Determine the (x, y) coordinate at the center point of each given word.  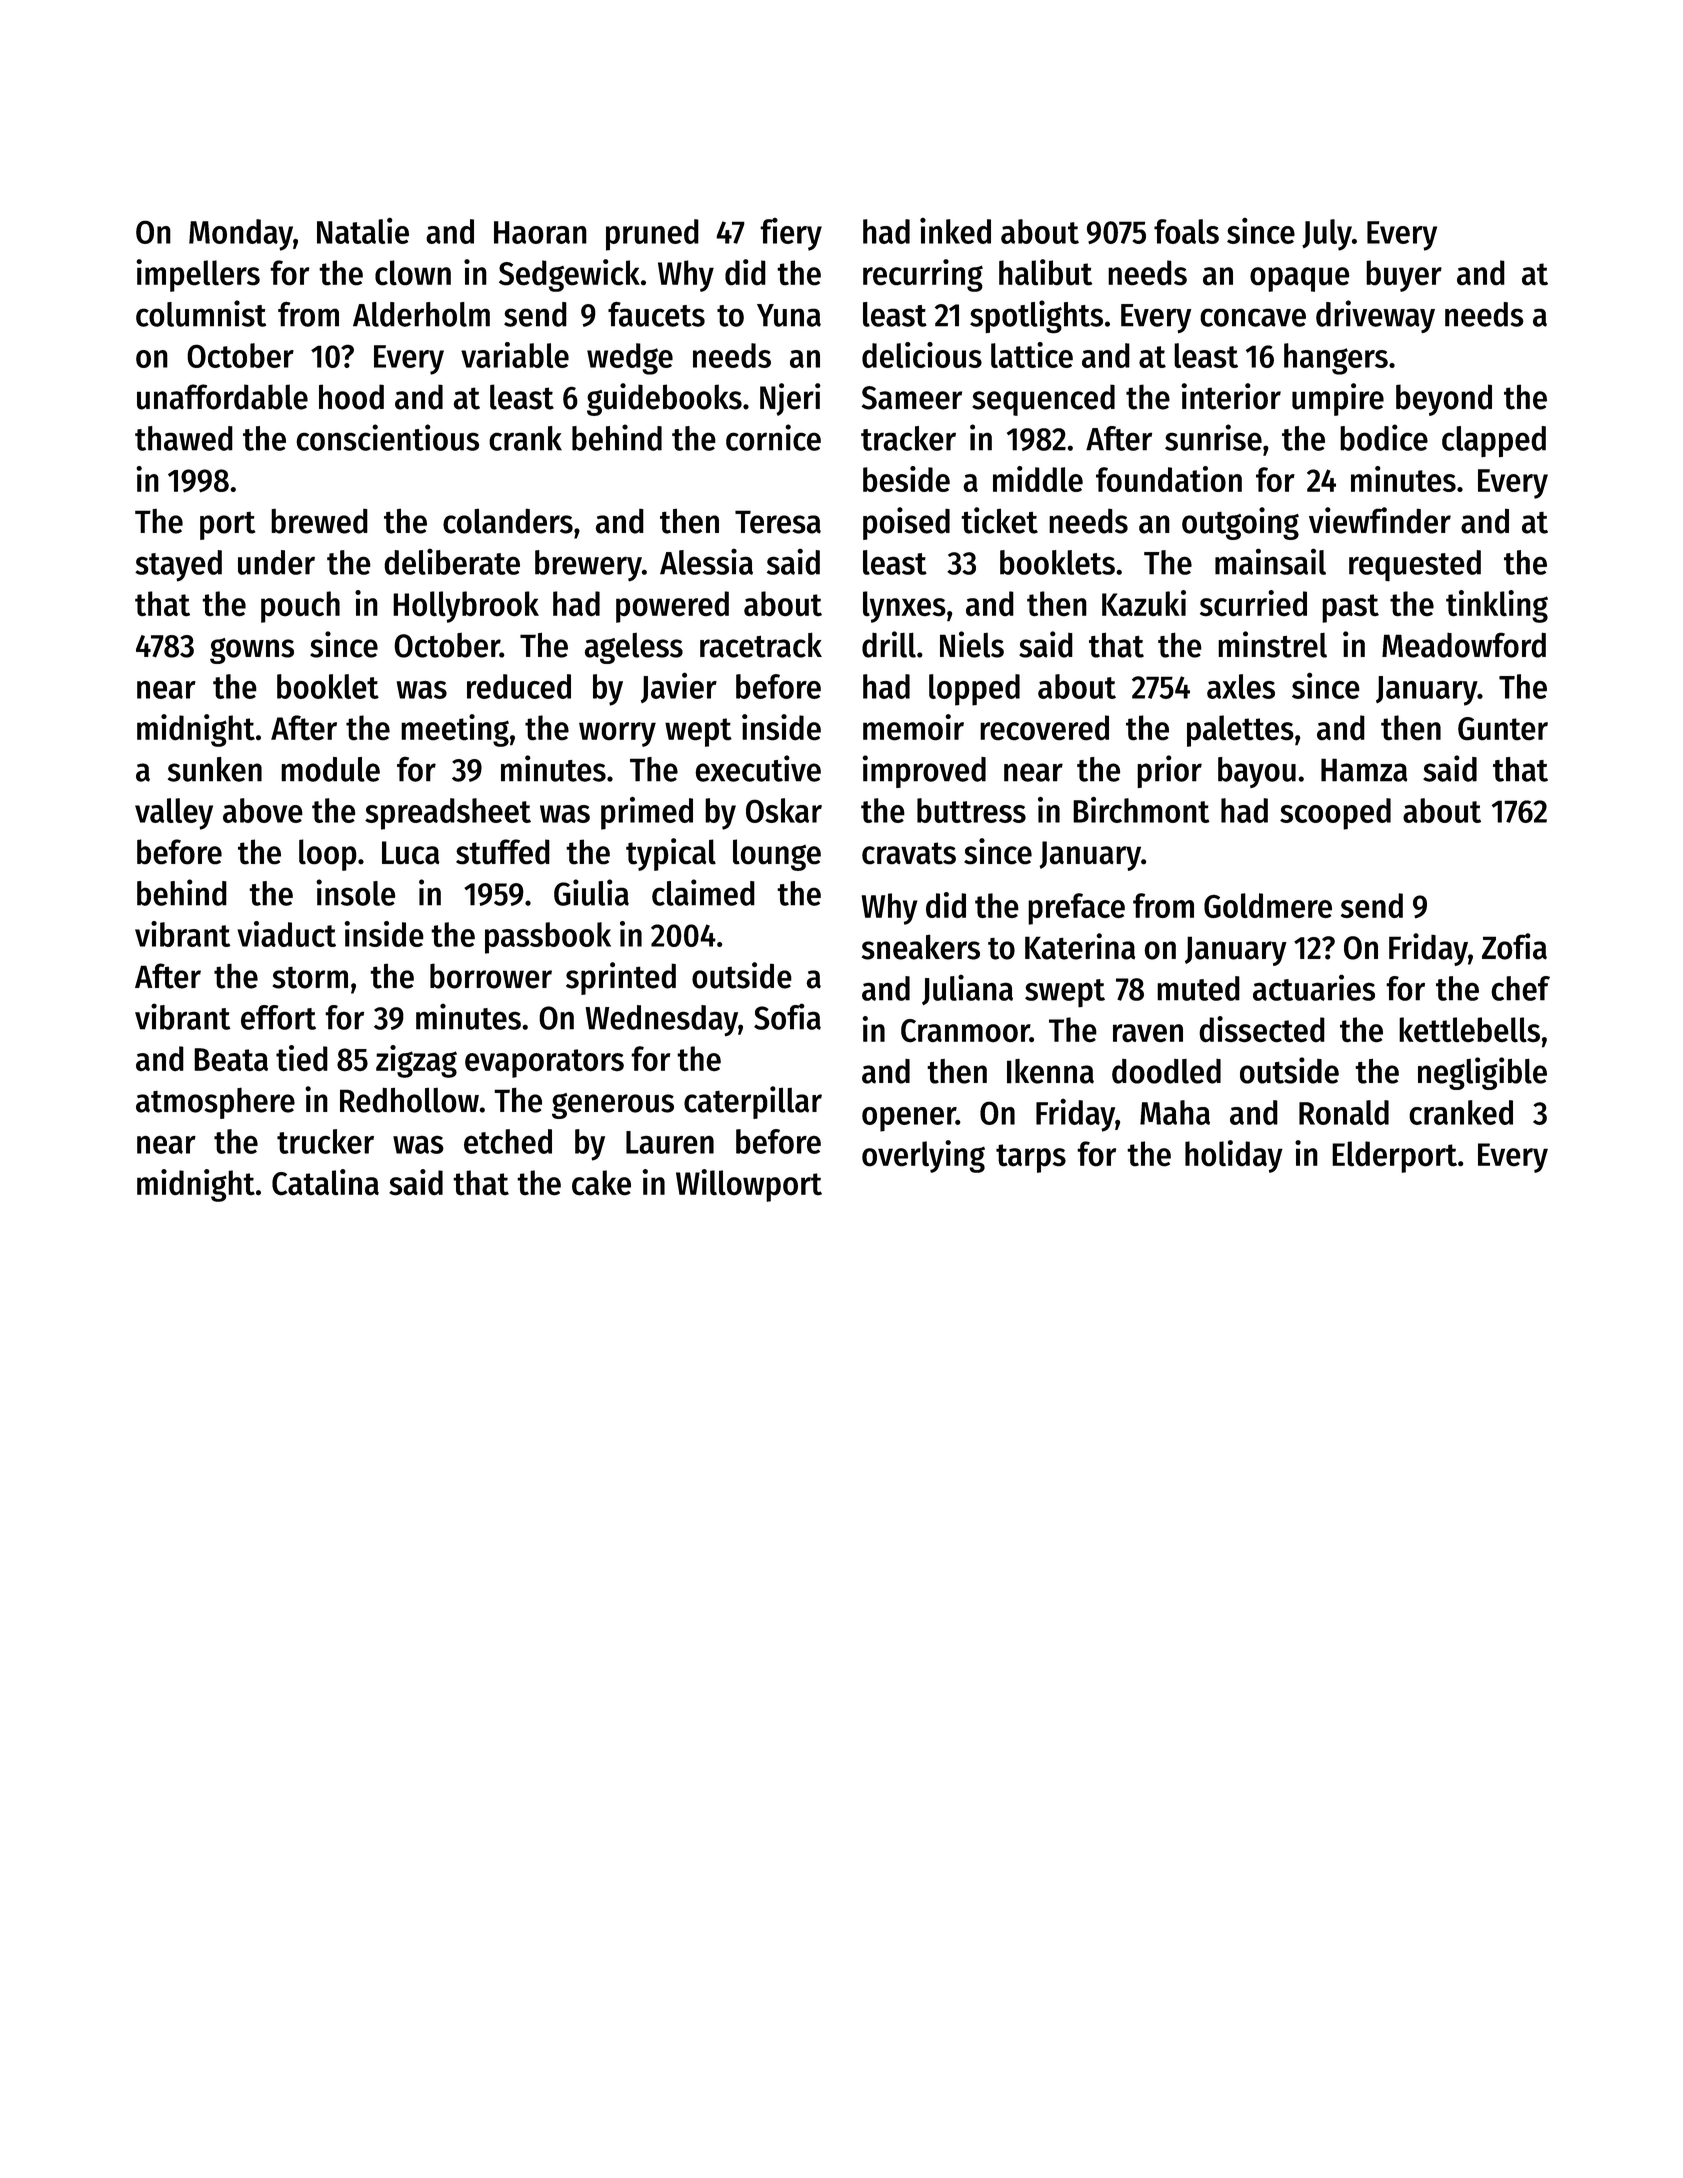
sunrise (1213, 437)
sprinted (621, 978)
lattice (1032, 355)
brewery (588, 566)
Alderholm (421, 314)
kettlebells (1469, 1030)
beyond (1444, 400)
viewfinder (1380, 520)
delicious (922, 355)
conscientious (387, 437)
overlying (923, 1156)
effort (278, 1017)
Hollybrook (466, 607)
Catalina (325, 1182)
